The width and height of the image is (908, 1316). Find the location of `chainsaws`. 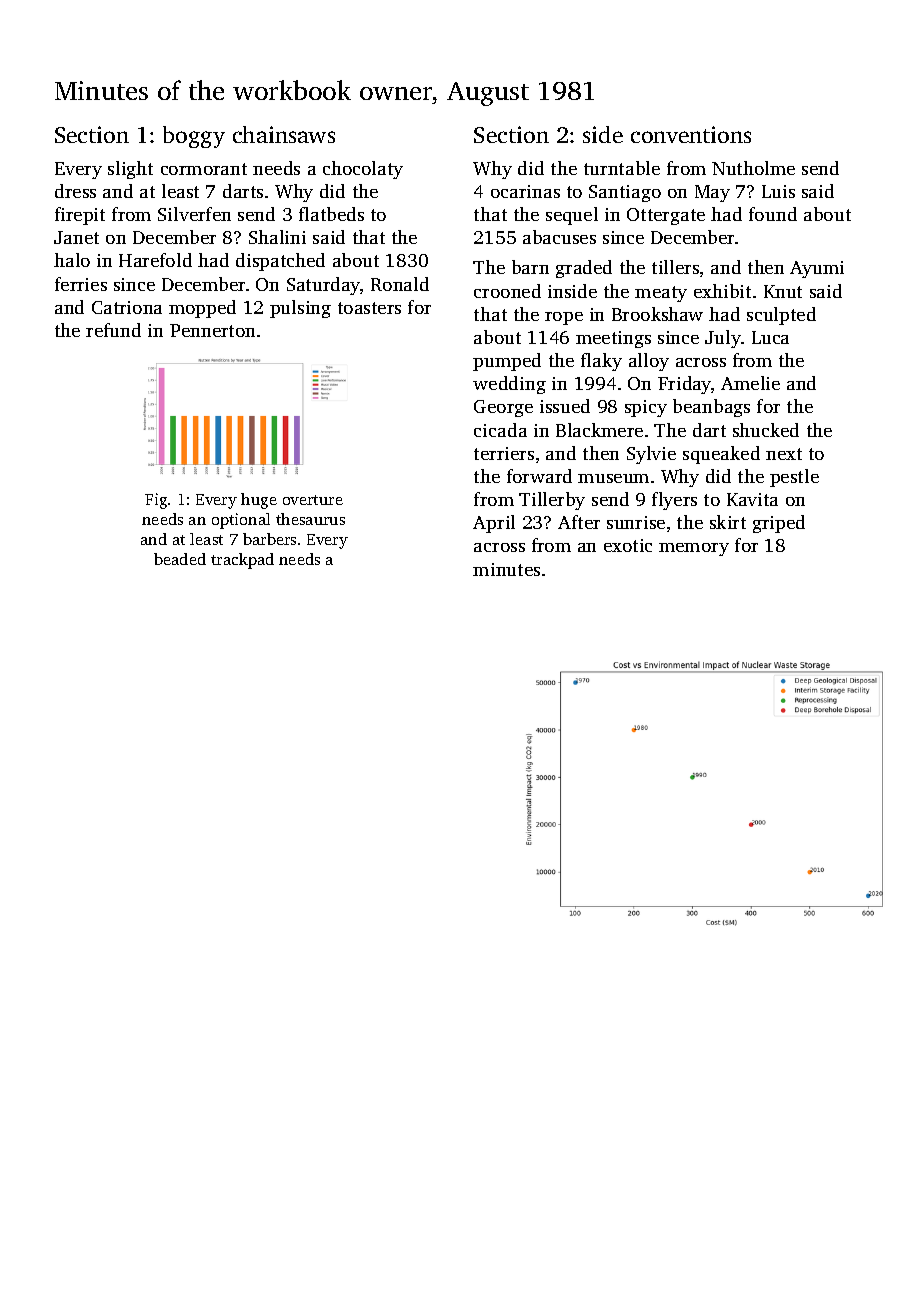

chainsaws is located at coordinates (284, 134).
